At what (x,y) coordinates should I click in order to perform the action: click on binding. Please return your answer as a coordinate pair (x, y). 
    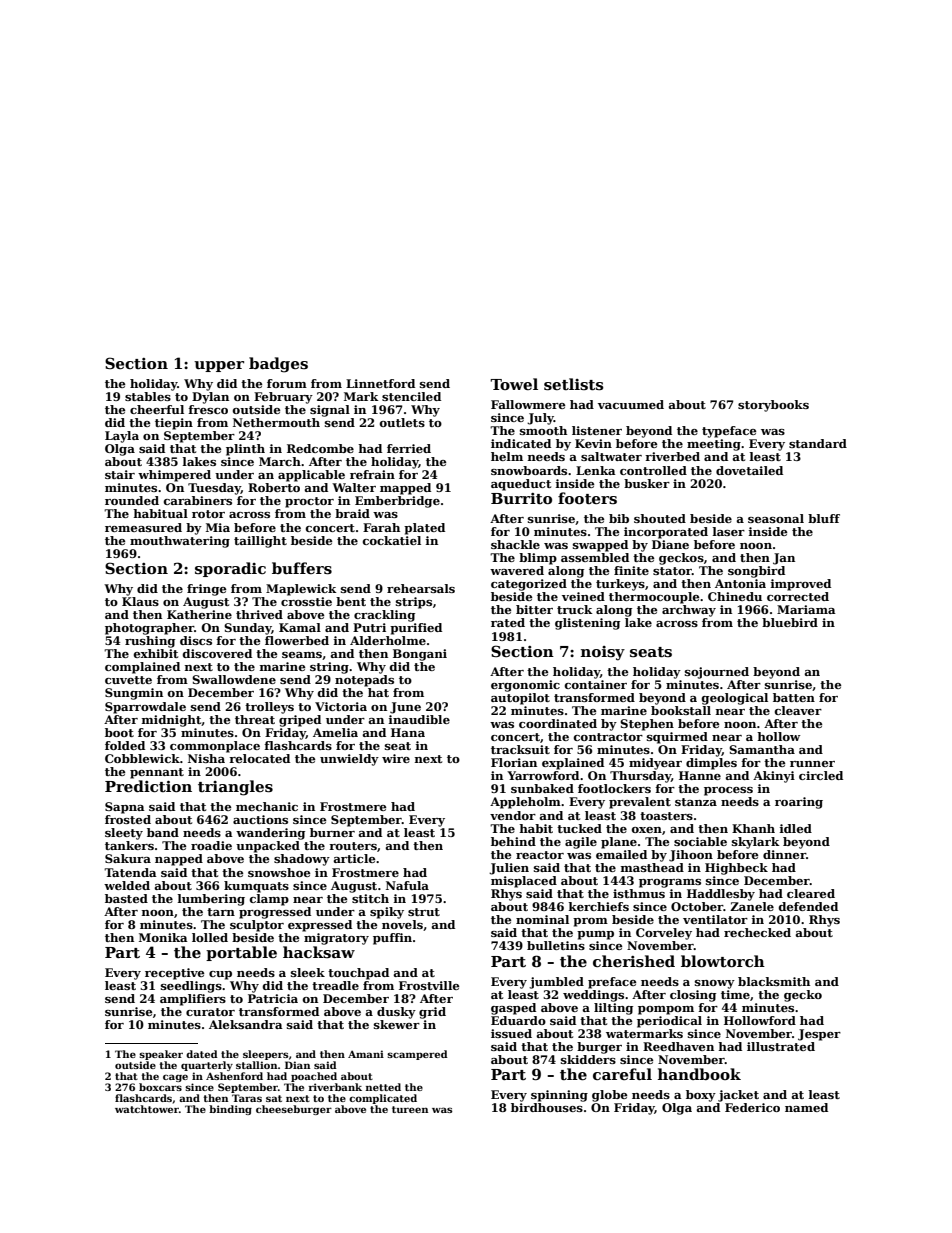
    Looking at the image, I should click on (230, 1110).
